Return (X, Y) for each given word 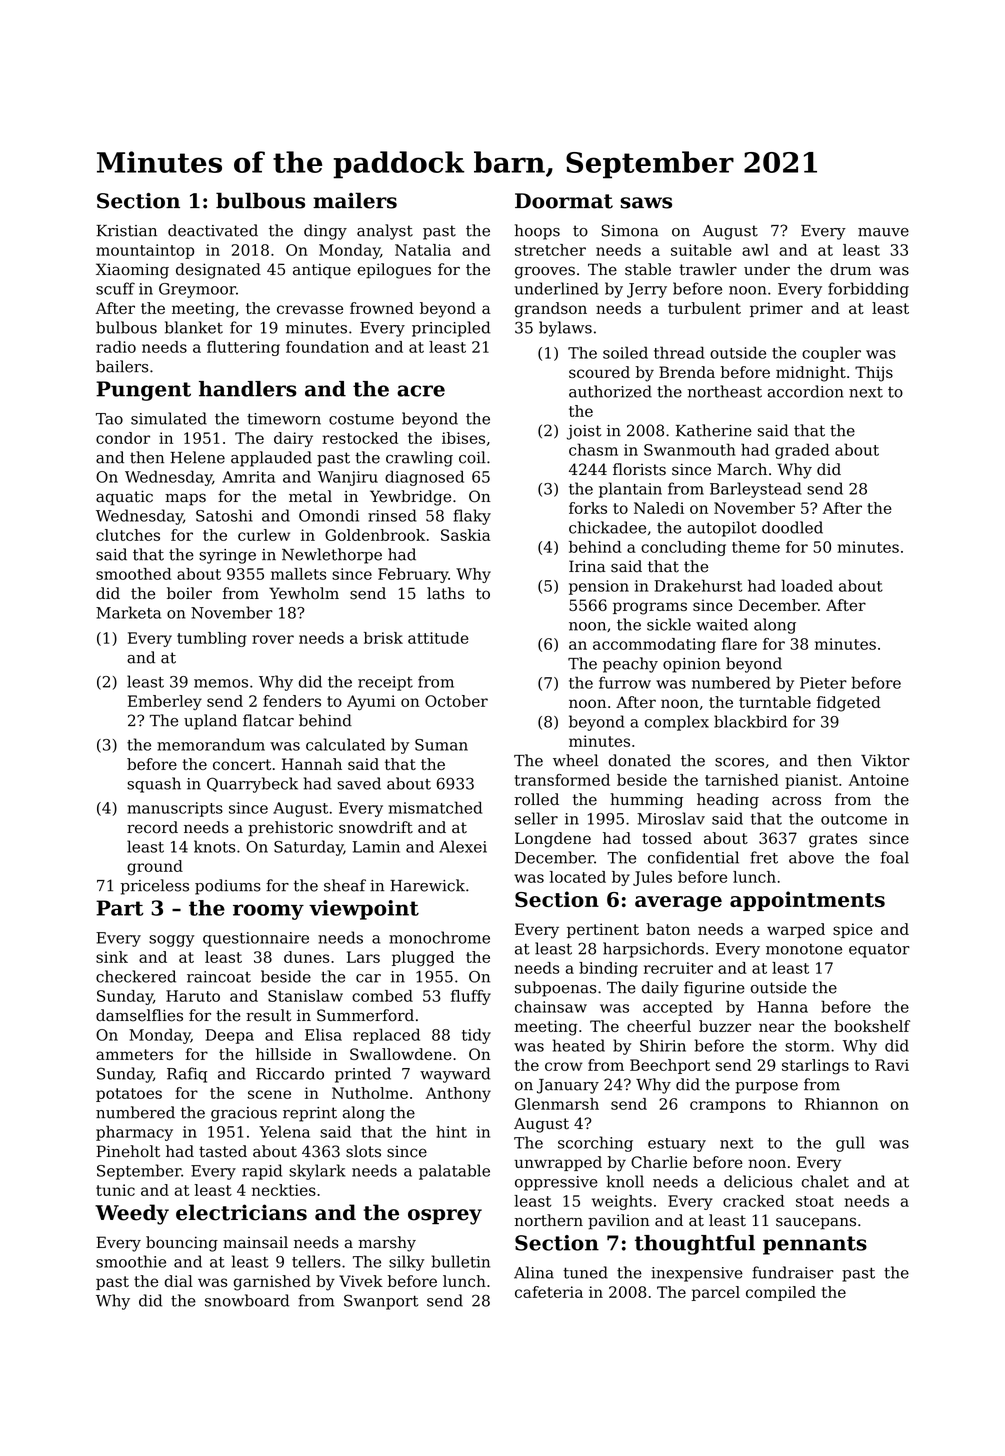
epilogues (394, 271)
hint (451, 1131)
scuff (115, 288)
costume (361, 419)
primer (776, 309)
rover (273, 639)
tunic (115, 1190)
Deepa (229, 1036)
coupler (831, 354)
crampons (728, 1107)
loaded (807, 585)
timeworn (284, 419)
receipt (385, 683)
